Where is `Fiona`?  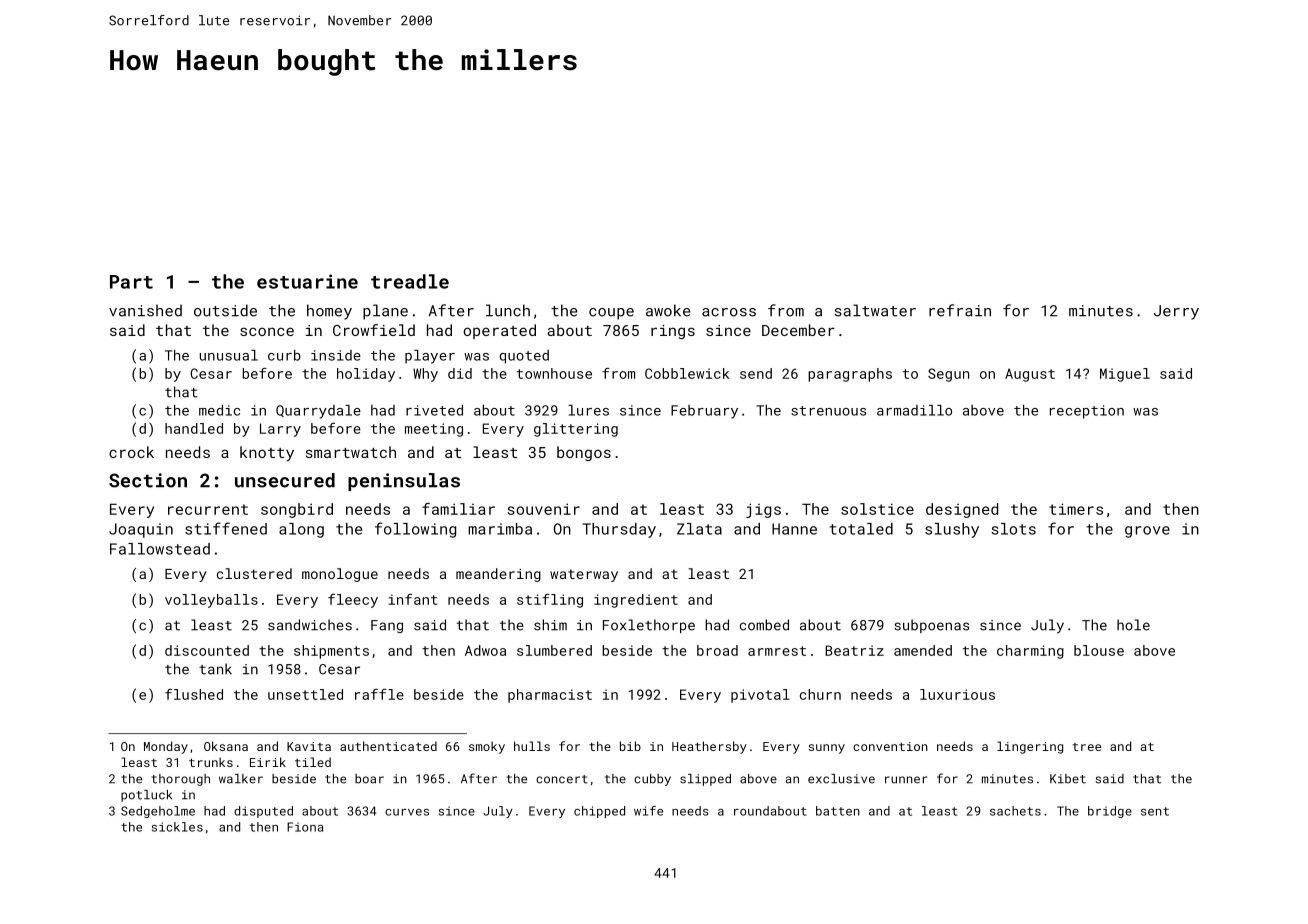
Fiona is located at coordinates (305, 827).
